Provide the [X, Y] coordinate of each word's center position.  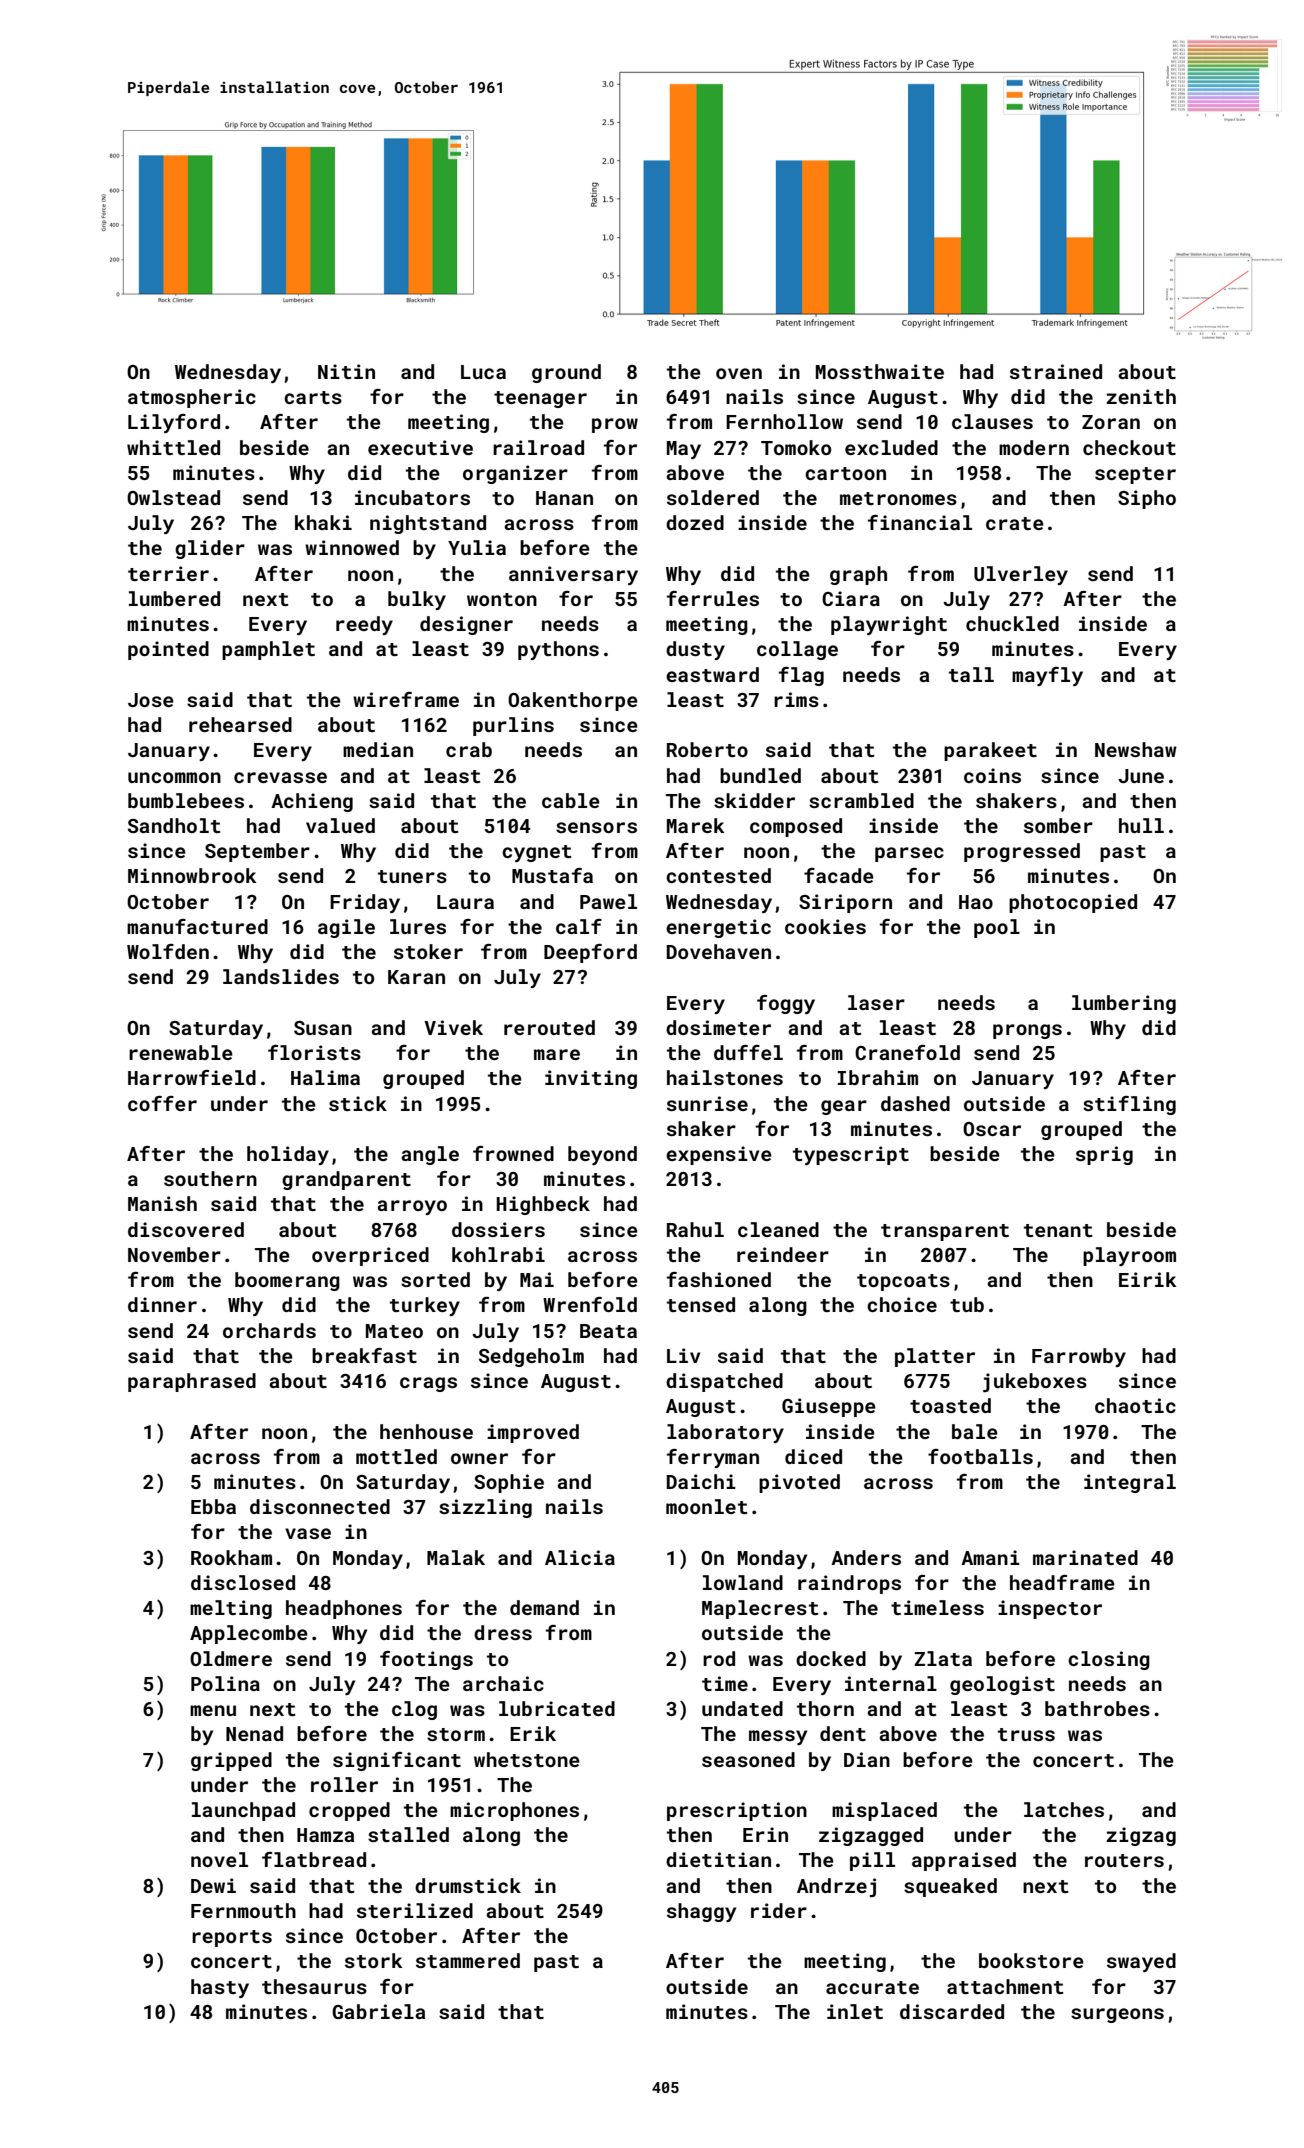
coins [992, 775]
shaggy [701, 1912]
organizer [515, 474]
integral [1130, 1483]
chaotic [1135, 1405]
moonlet [706, 1506]
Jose [151, 700]
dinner [162, 1304]
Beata [608, 1331]
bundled [760, 775]
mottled [396, 1456]
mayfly [1047, 676]
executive [420, 447]
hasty [220, 1988]
